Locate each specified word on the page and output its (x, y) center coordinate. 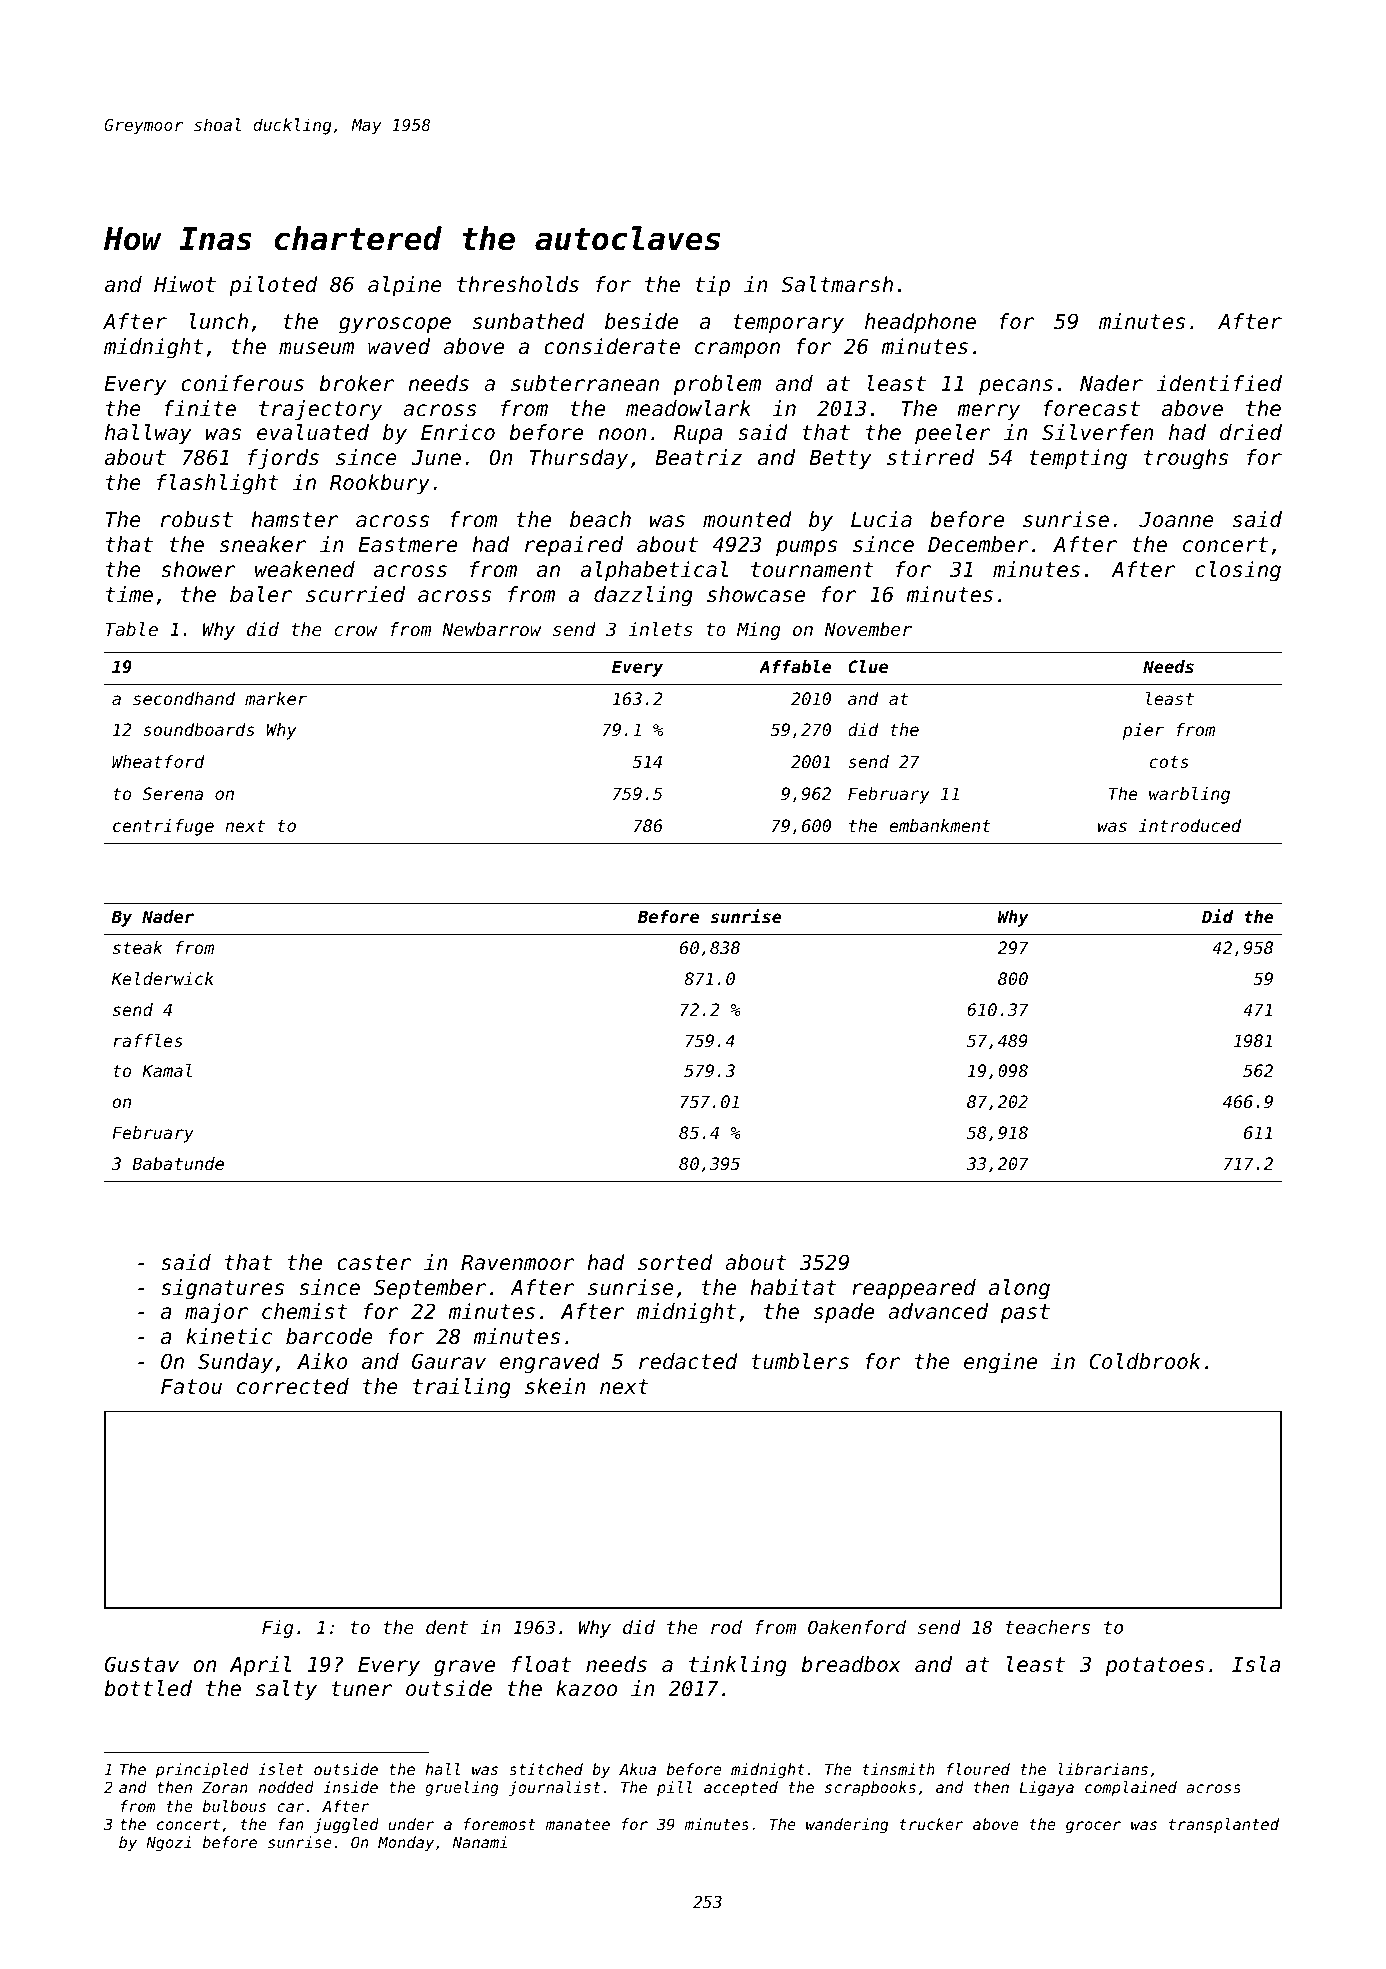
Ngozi (168, 1844)
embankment (940, 825)
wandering (847, 1826)
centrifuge (163, 827)
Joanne (1176, 520)
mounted (747, 519)
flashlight (218, 484)
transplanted (1224, 1825)
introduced (1190, 825)
